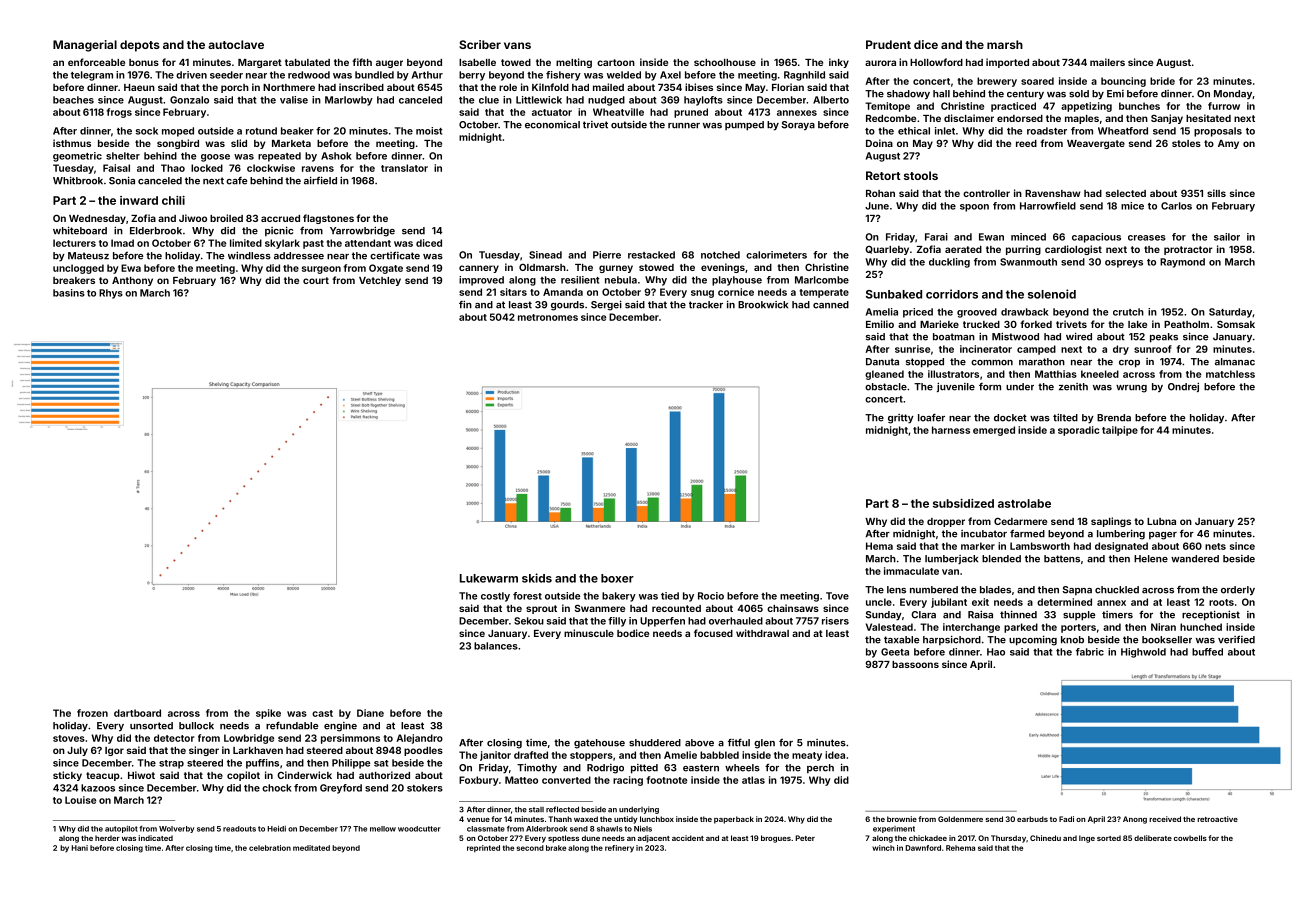  I want to click on fitful, so click(739, 743).
